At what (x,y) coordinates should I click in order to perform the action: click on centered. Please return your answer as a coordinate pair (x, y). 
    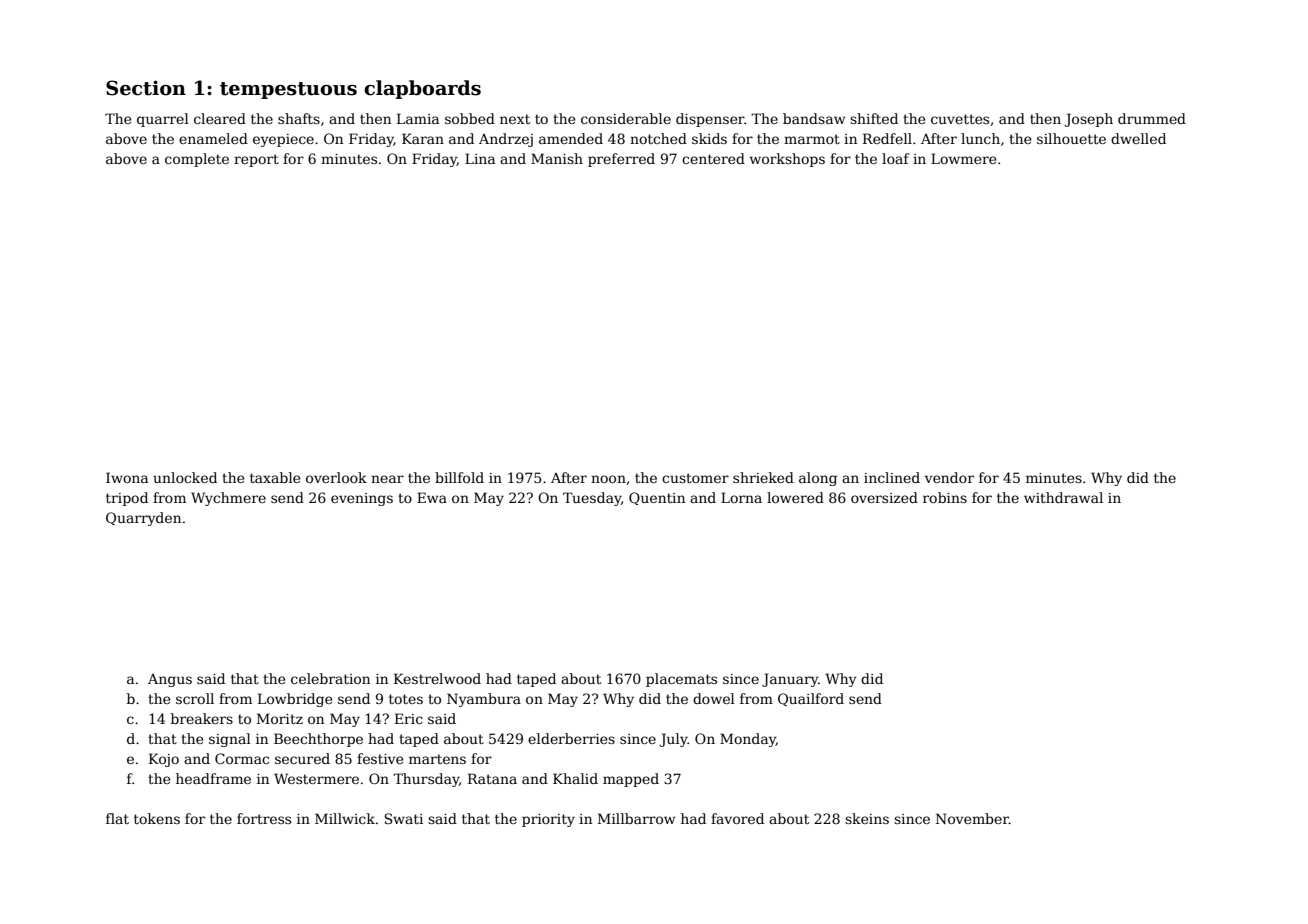
    Looking at the image, I should click on (713, 158).
